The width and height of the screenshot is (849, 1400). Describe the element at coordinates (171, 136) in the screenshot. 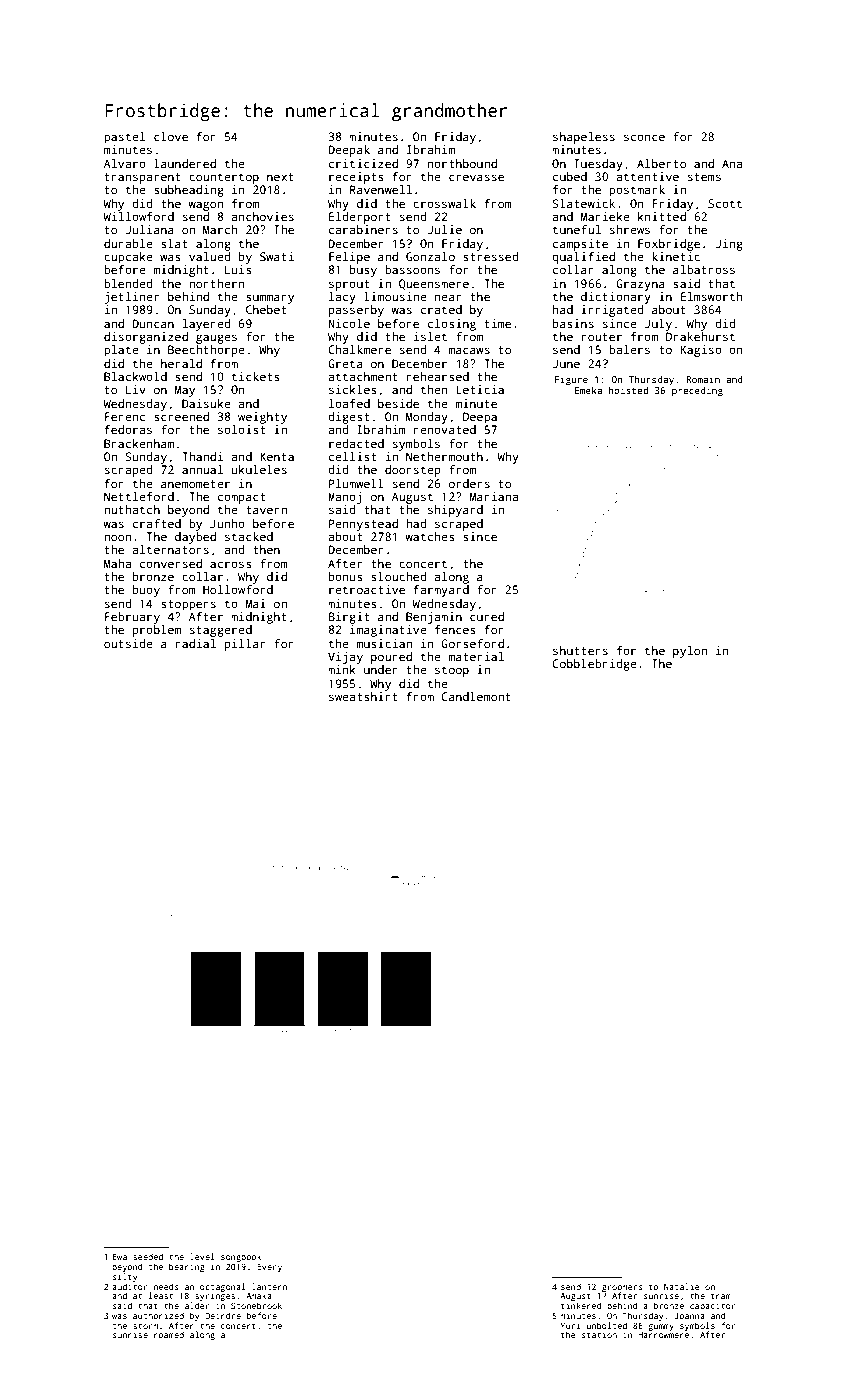

I see `clove` at that location.
